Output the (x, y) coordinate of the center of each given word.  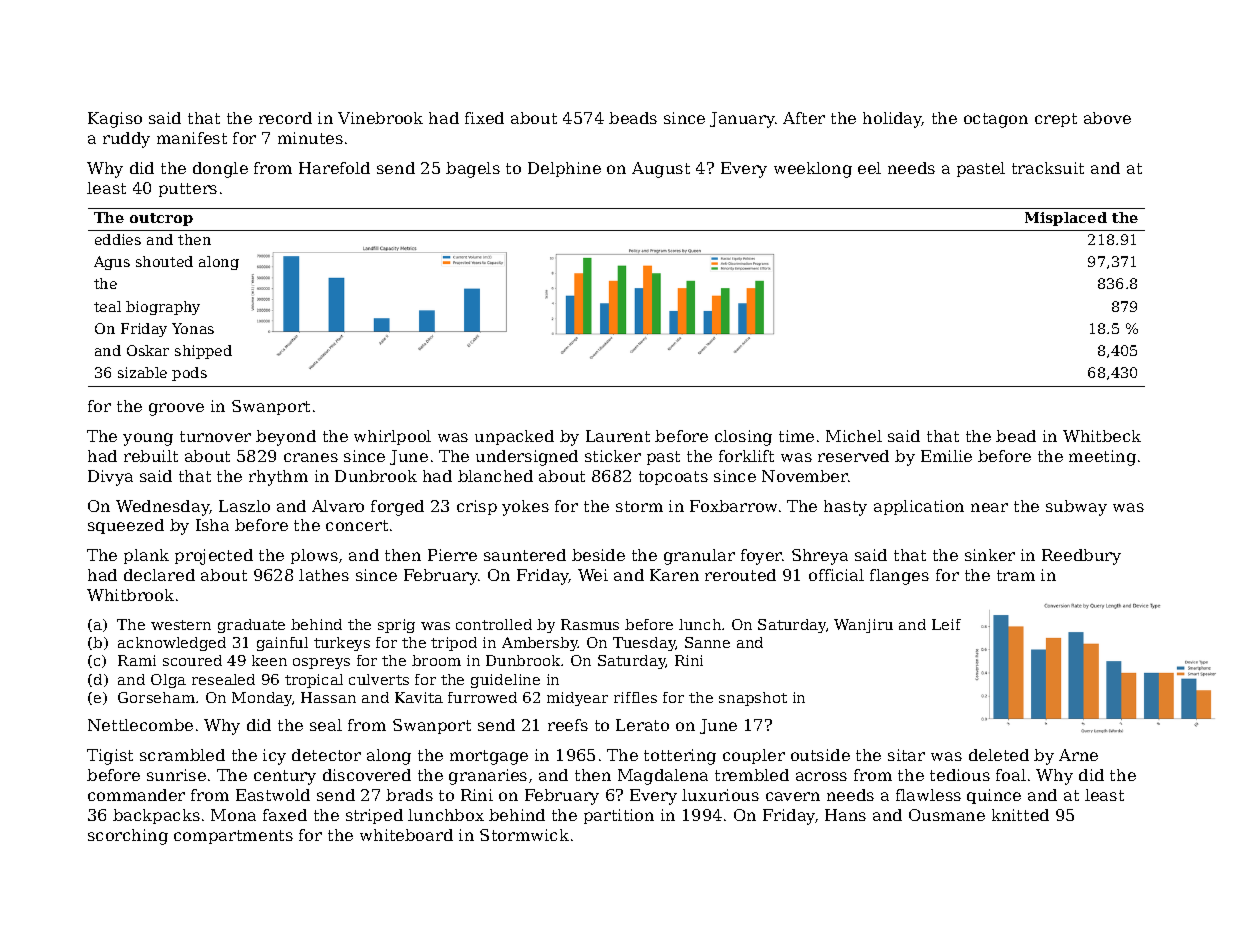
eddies (118, 239)
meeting (1102, 458)
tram (1016, 575)
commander (136, 795)
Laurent (618, 436)
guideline (505, 681)
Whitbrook (130, 595)
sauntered (525, 555)
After (804, 118)
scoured (192, 660)
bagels (473, 170)
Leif (946, 624)
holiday (892, 120)
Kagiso (115, 120)
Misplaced (1066, 219)
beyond (286, 438)
